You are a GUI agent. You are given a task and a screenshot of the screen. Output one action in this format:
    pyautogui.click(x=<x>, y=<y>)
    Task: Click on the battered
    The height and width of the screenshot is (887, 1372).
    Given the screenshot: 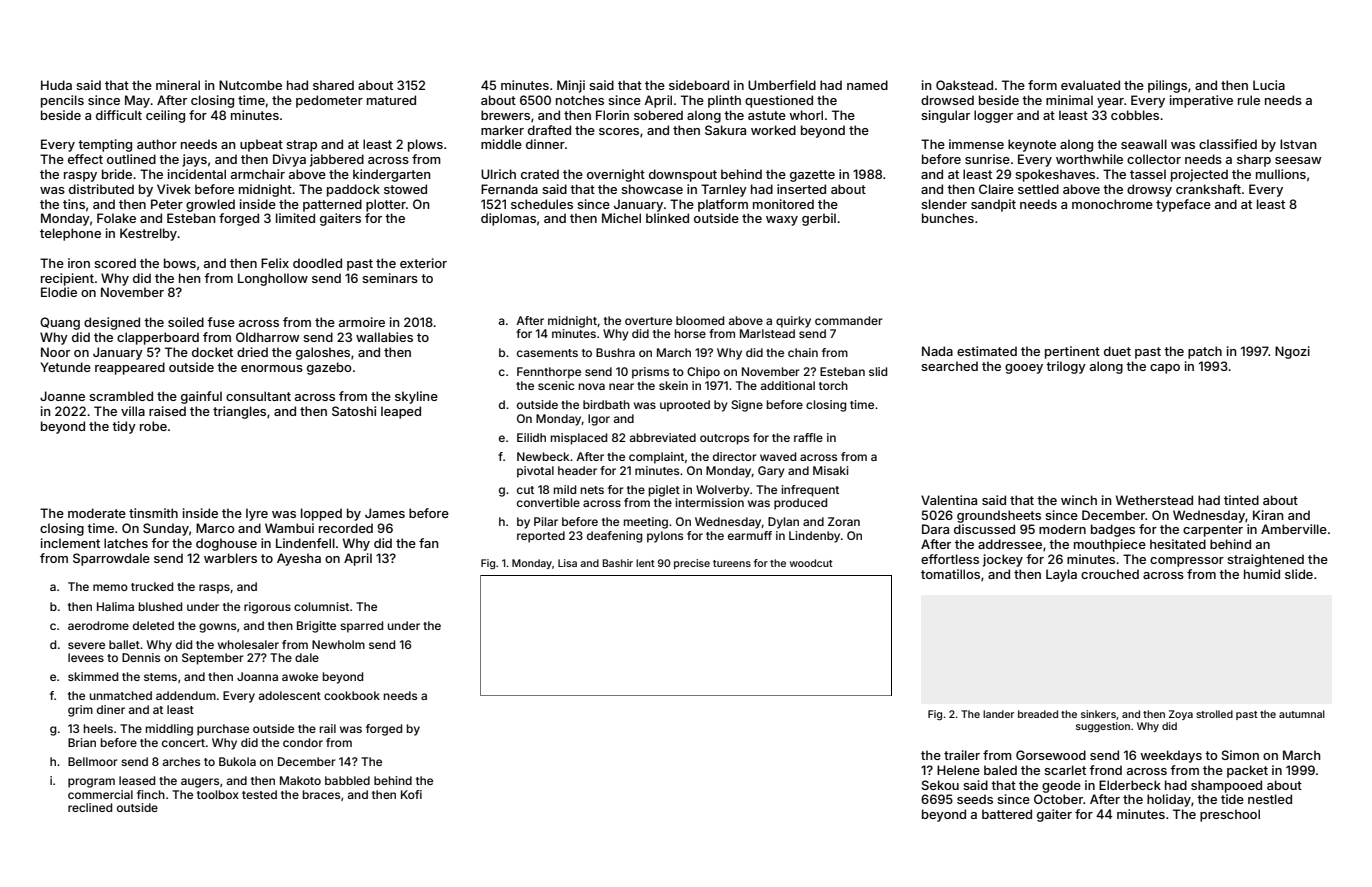 What is the action you would take?
    pyautogui.click(x=1007, y=814)
